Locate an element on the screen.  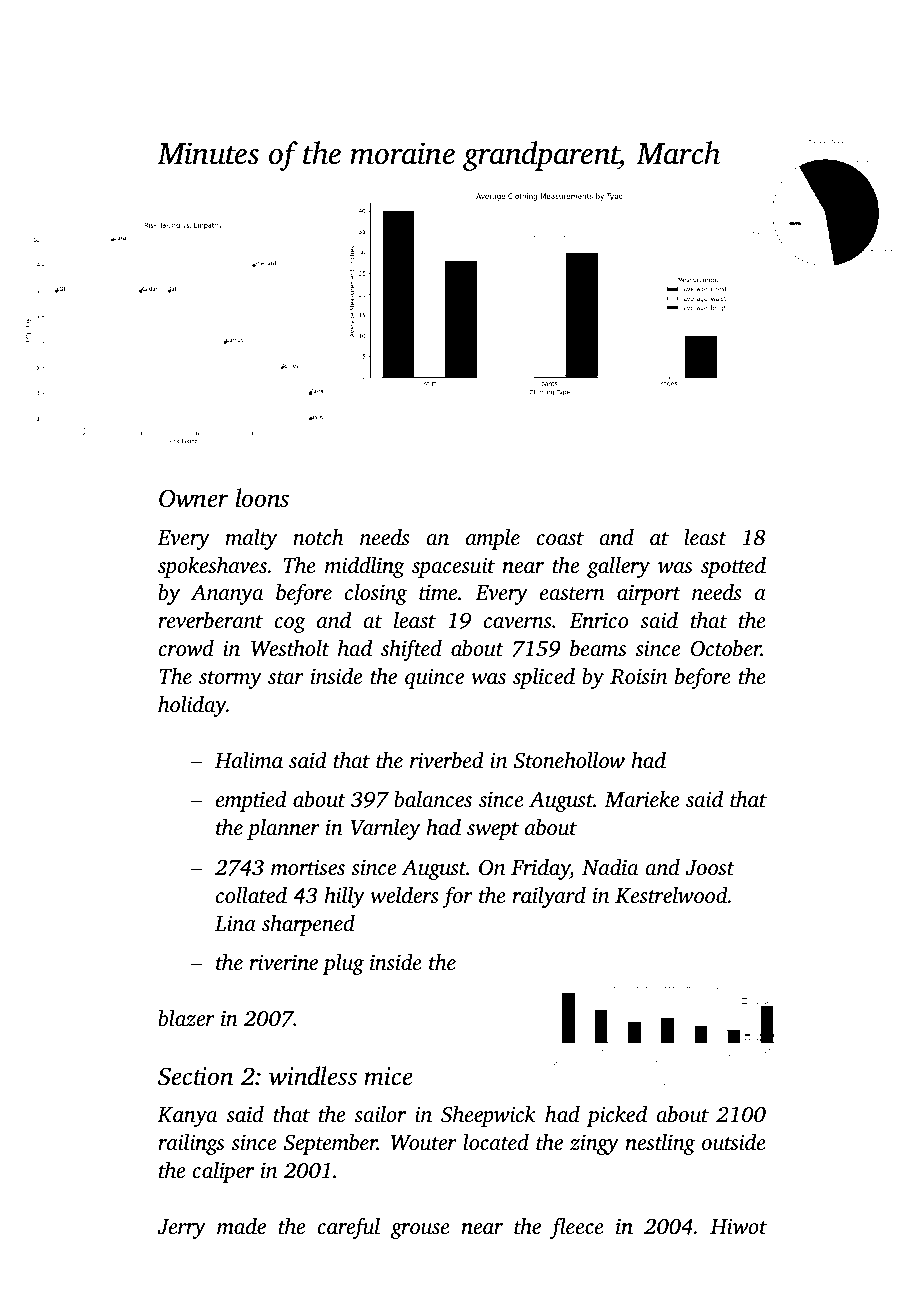
middling is located at coordinates (365, 567).
